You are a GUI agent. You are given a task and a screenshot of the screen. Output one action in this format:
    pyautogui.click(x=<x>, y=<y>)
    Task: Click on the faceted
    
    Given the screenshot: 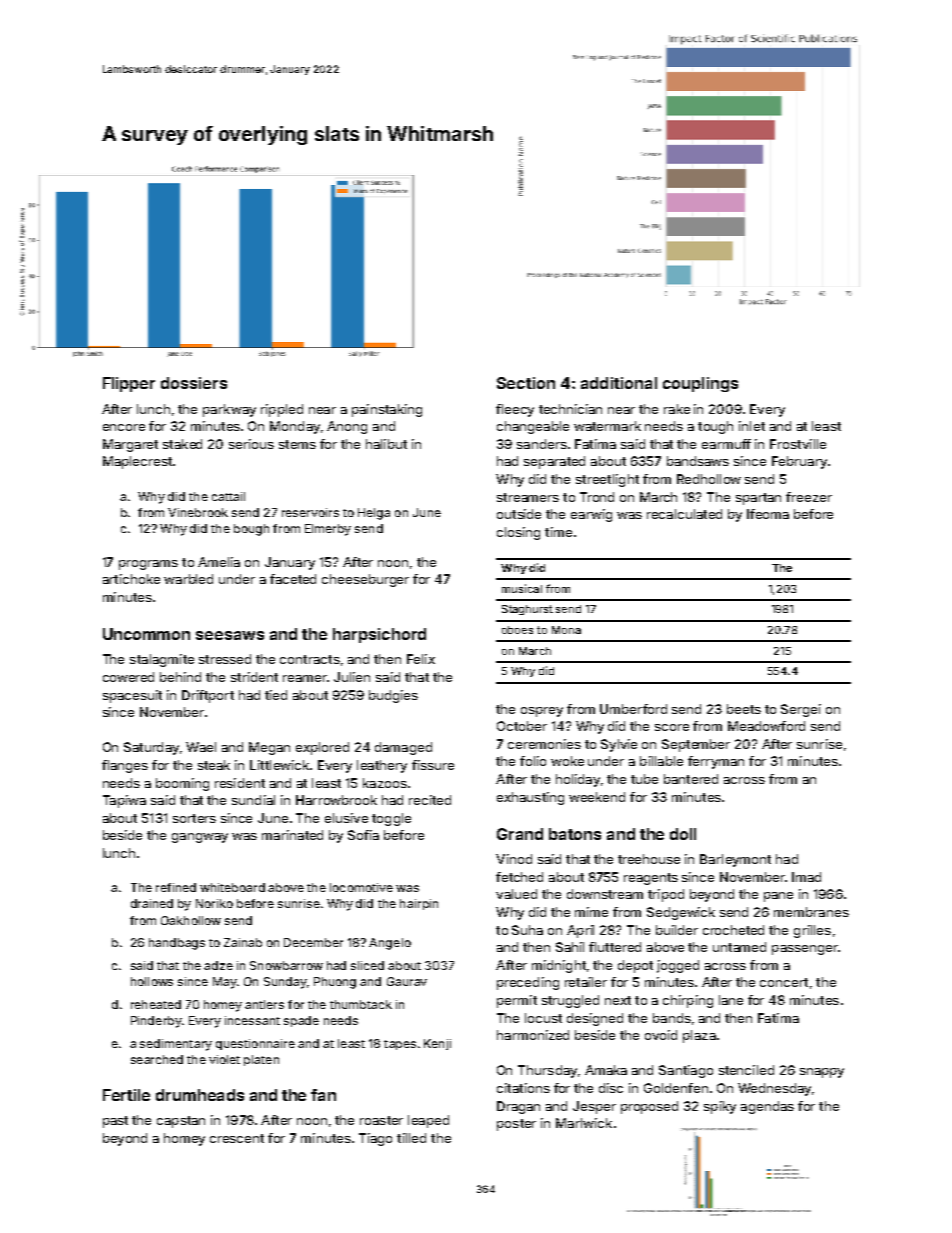 What is the action you would take?
    pyautogui.click(x=293, y=579)
